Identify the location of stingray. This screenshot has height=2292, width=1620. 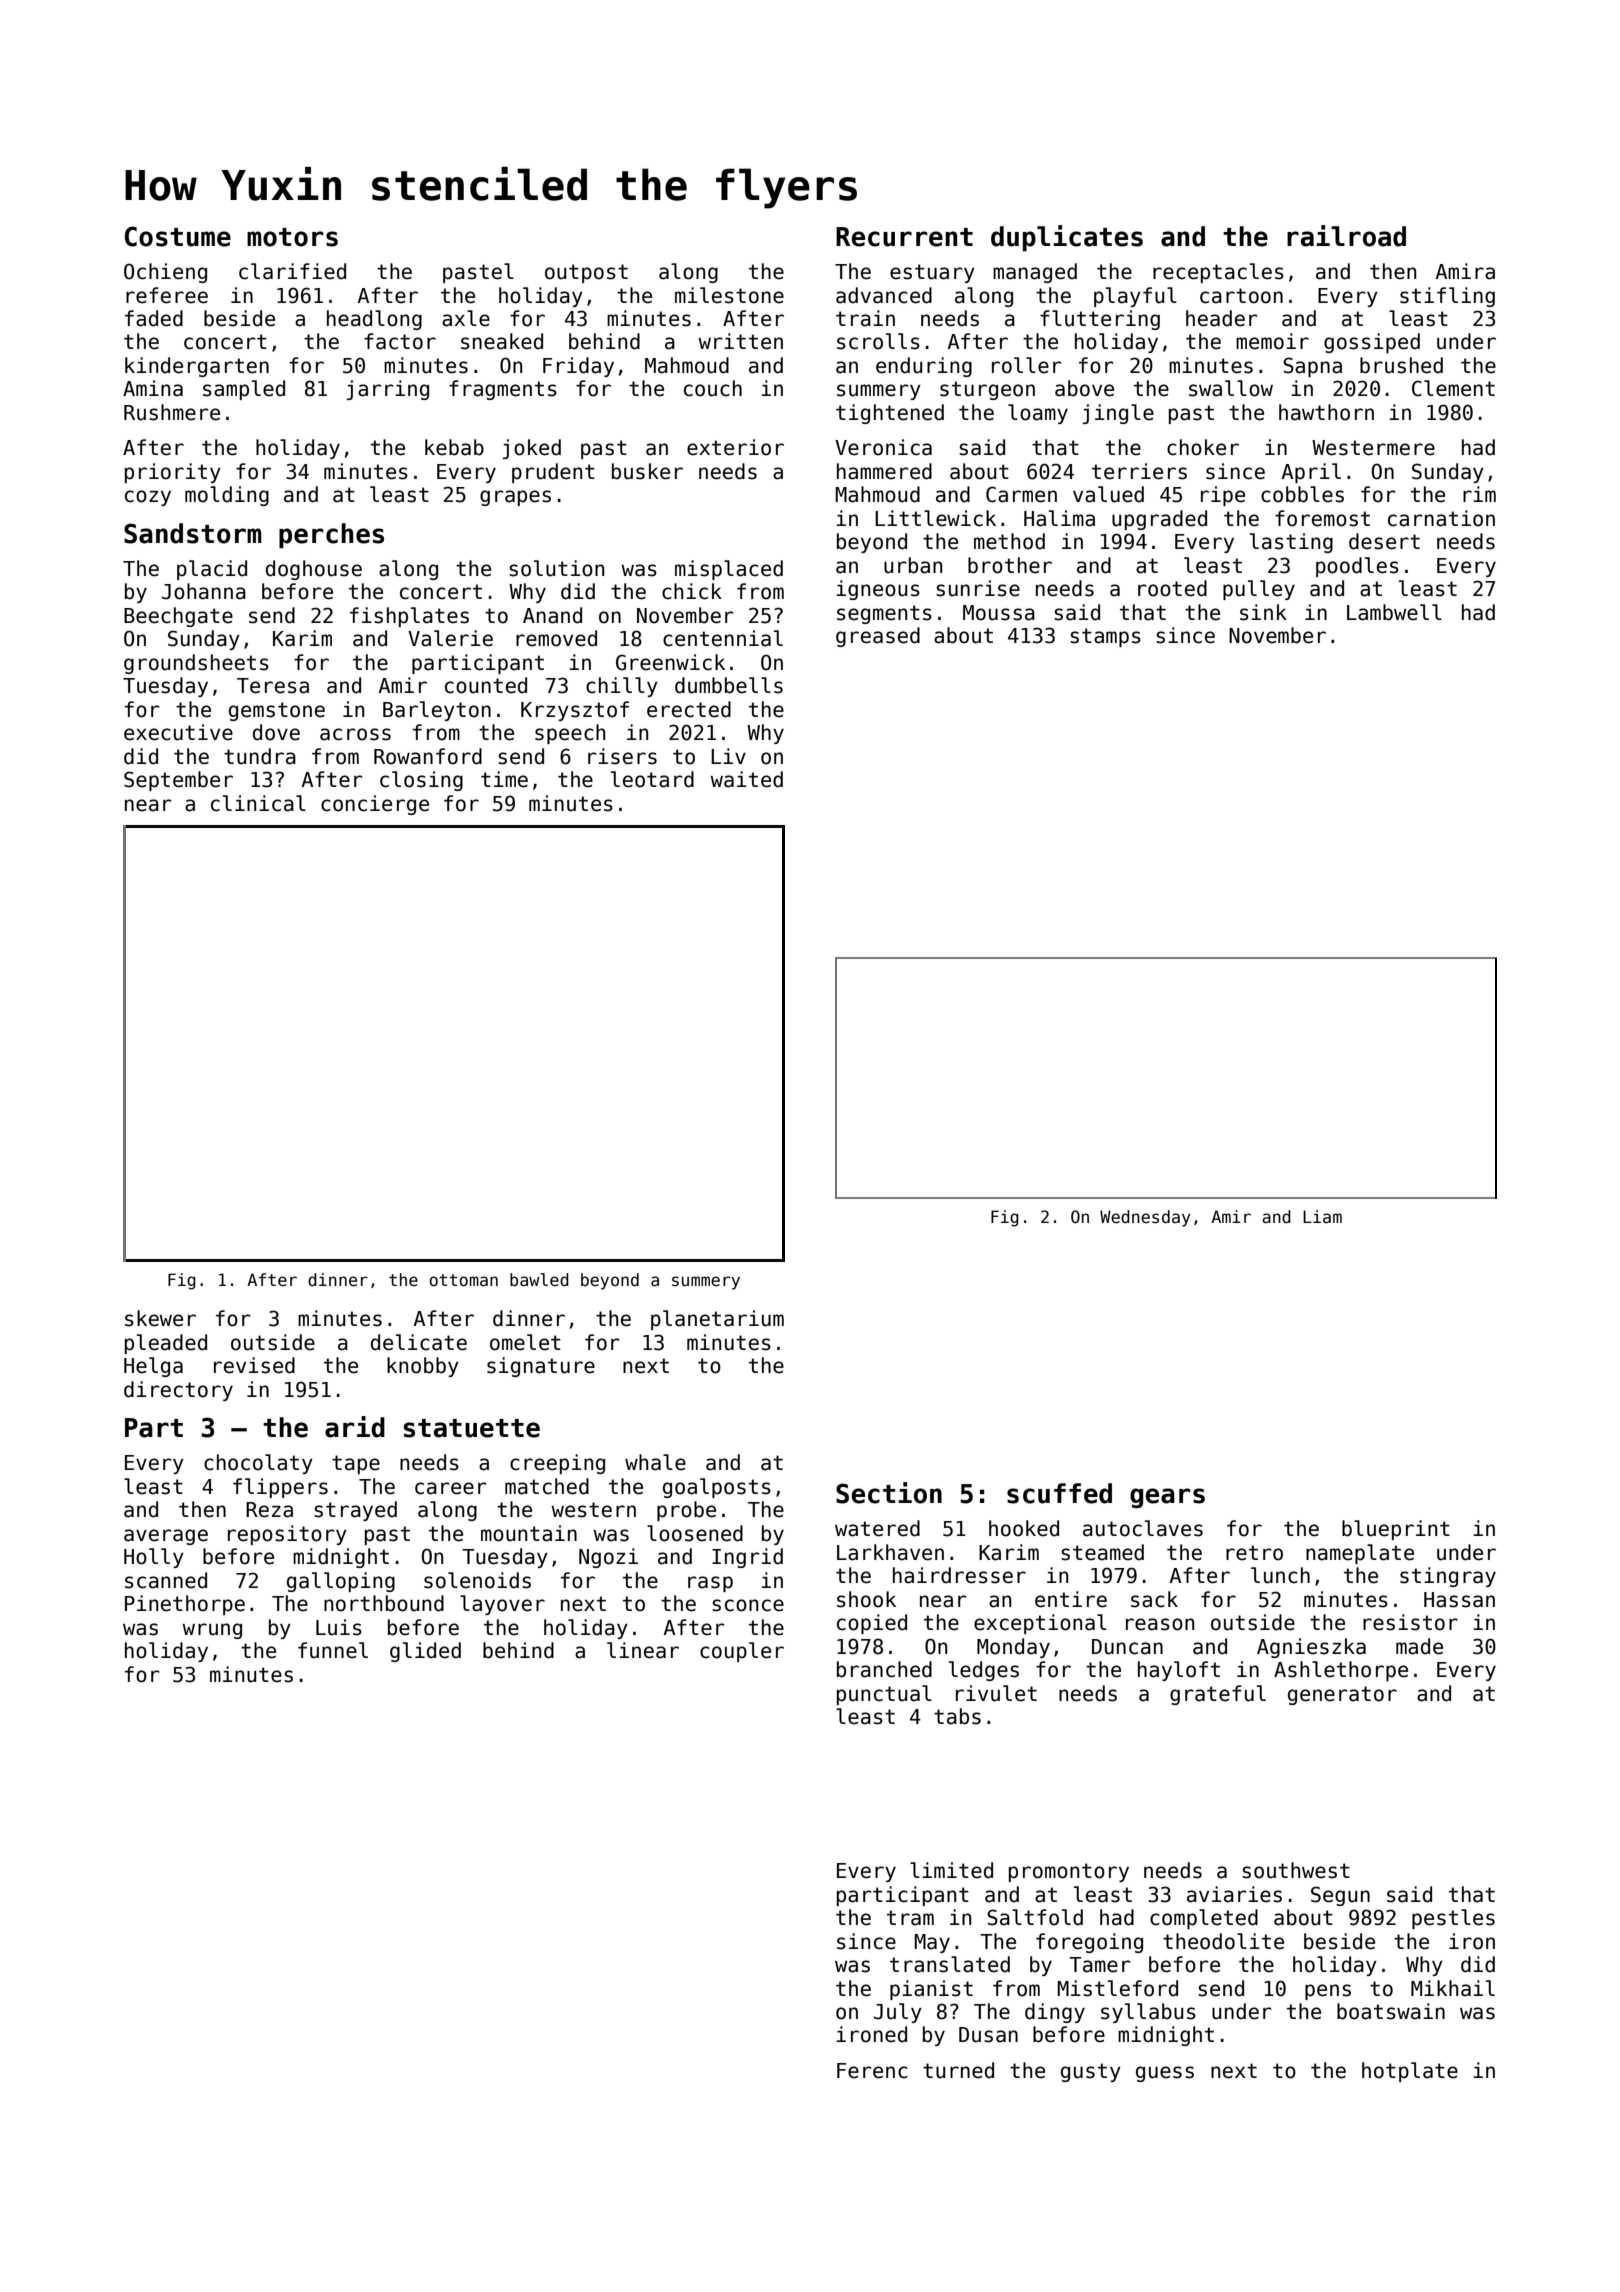
(1448, 1577).
